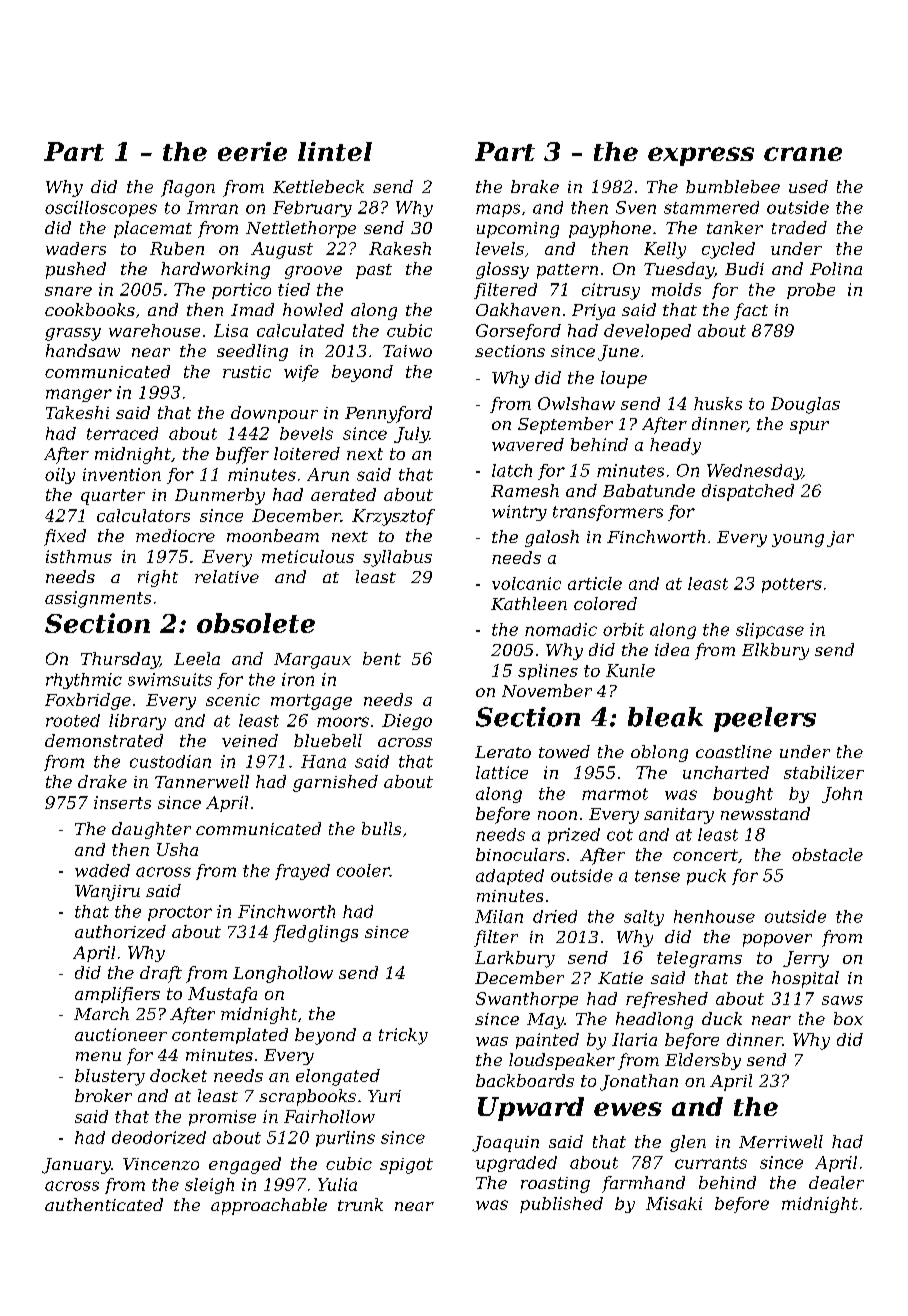  What do you see at coordinates (803, 154) in the image?
I see `crane` at bounding box center [803, 154].
